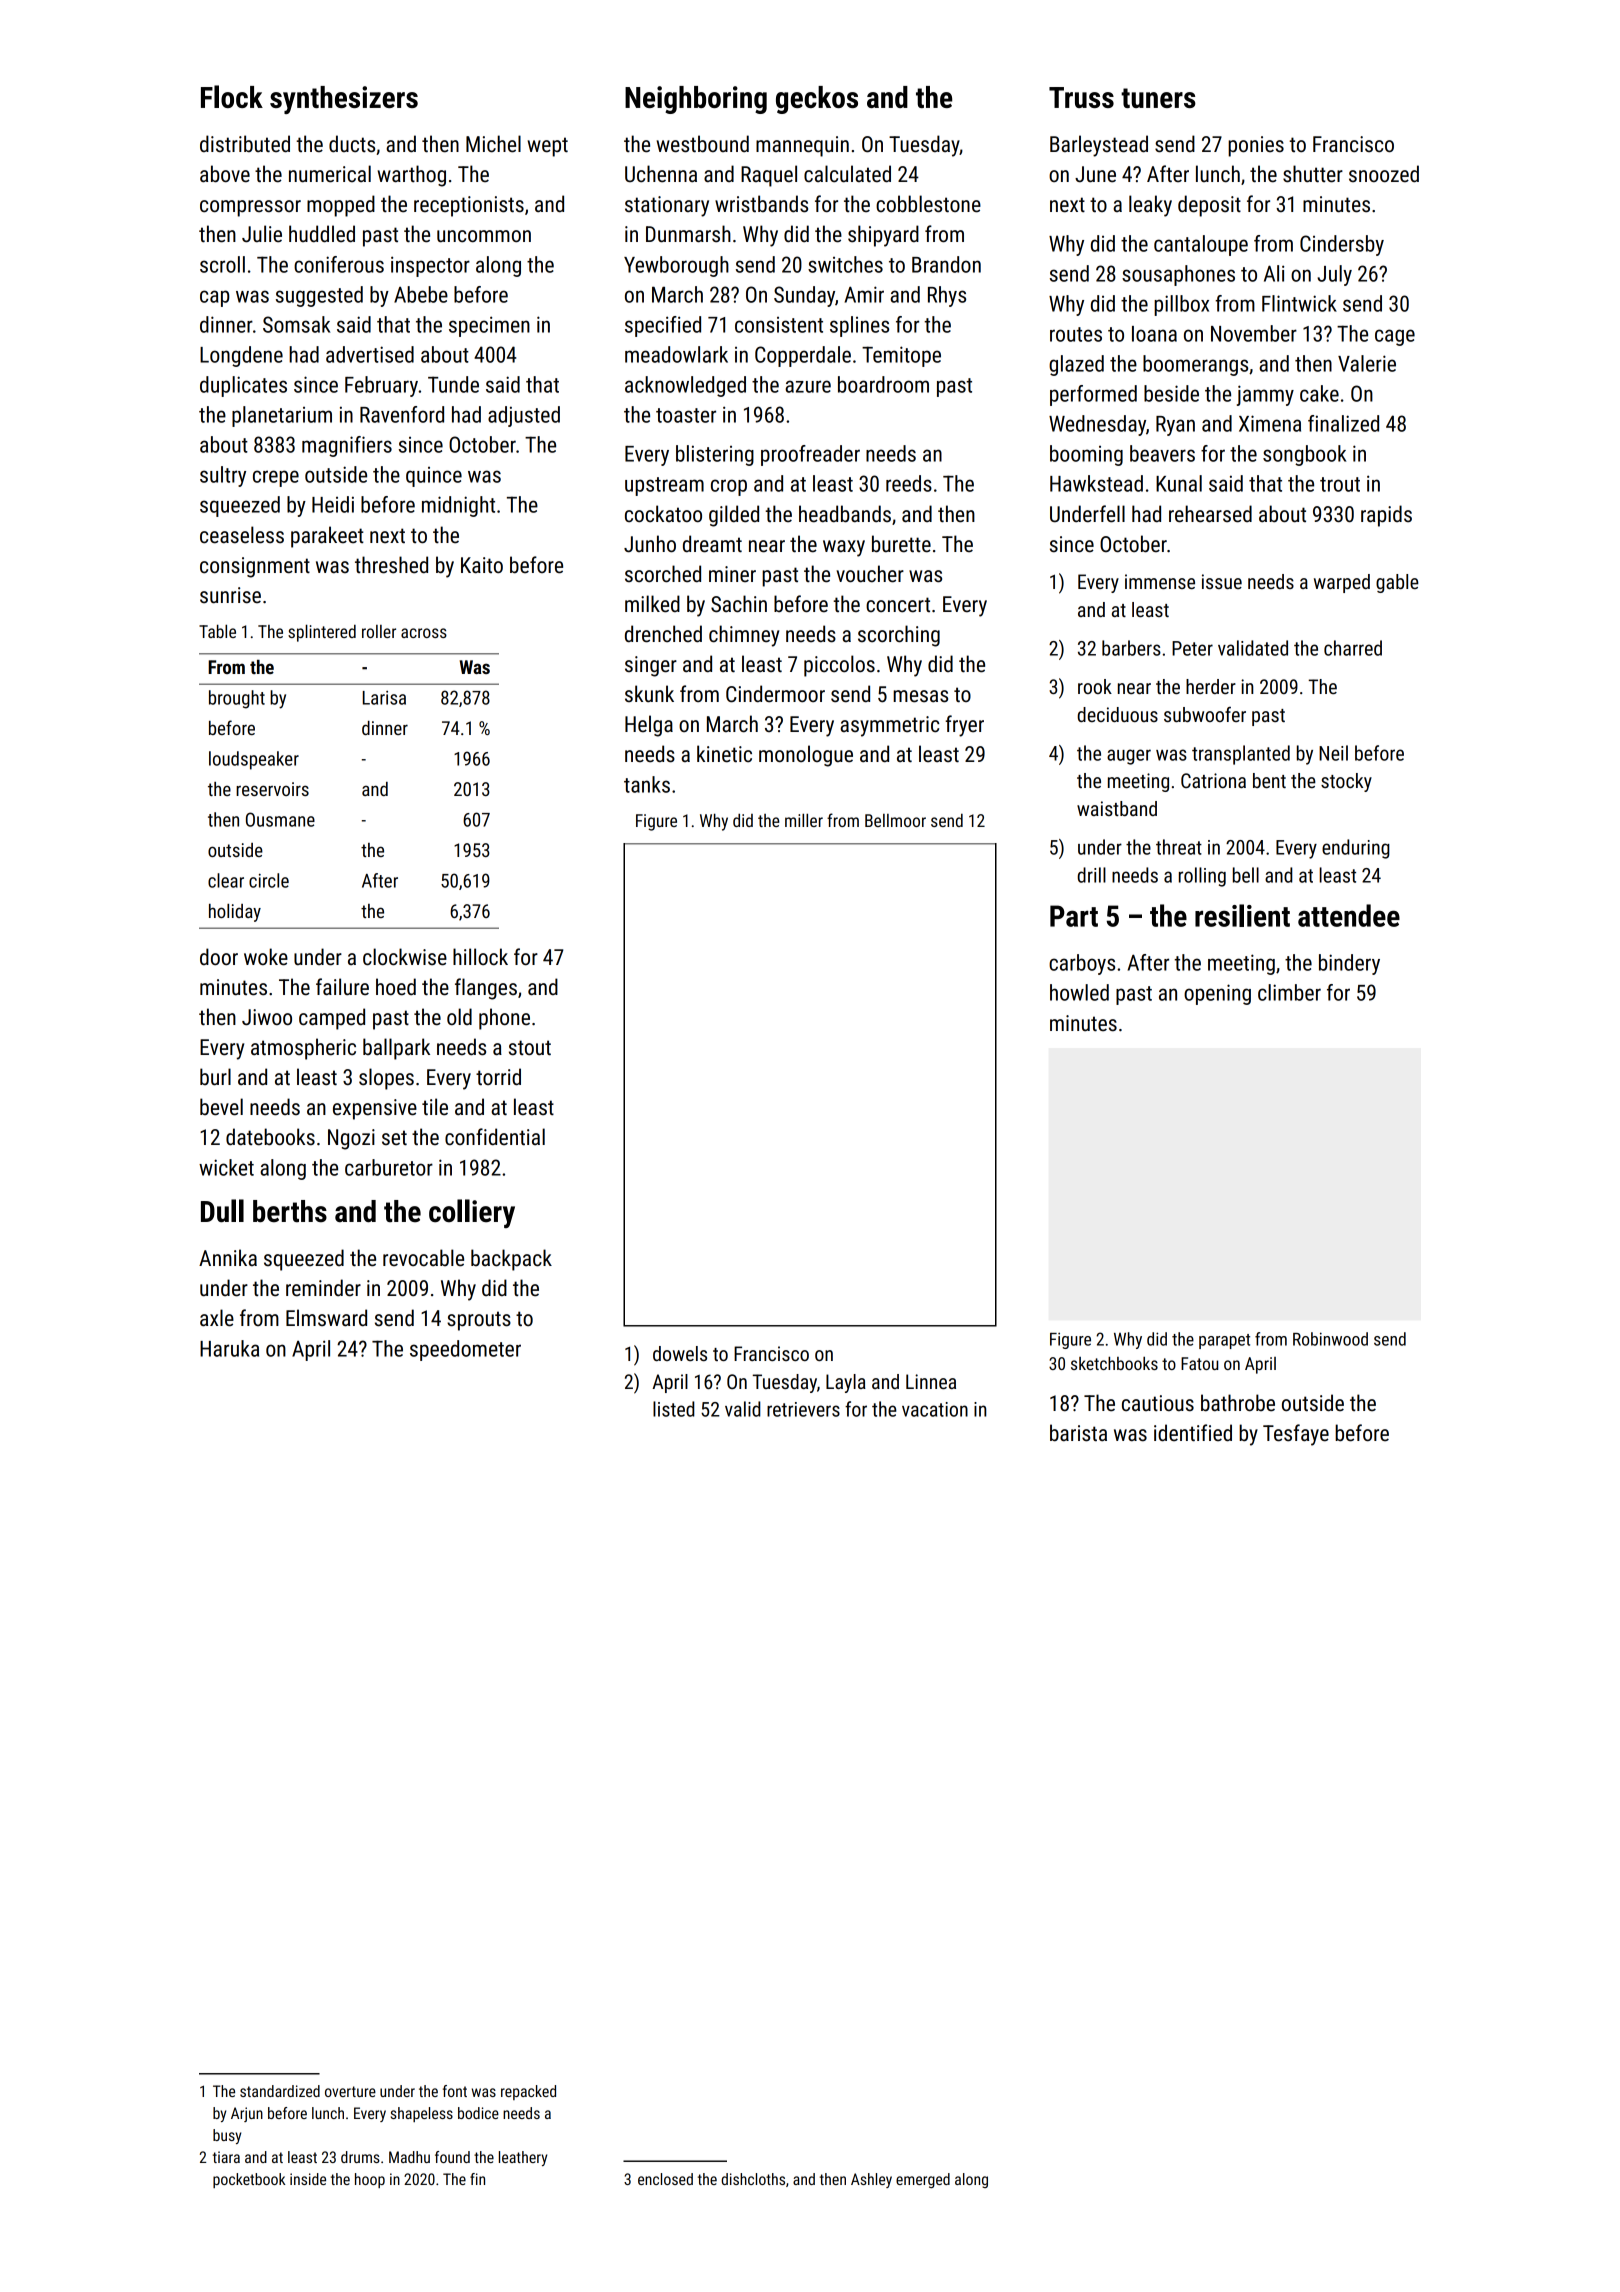 Image resolution: width=1620 pixels, height=2292 pixels. I want to click on pocketbook, so click(249, 2180).
